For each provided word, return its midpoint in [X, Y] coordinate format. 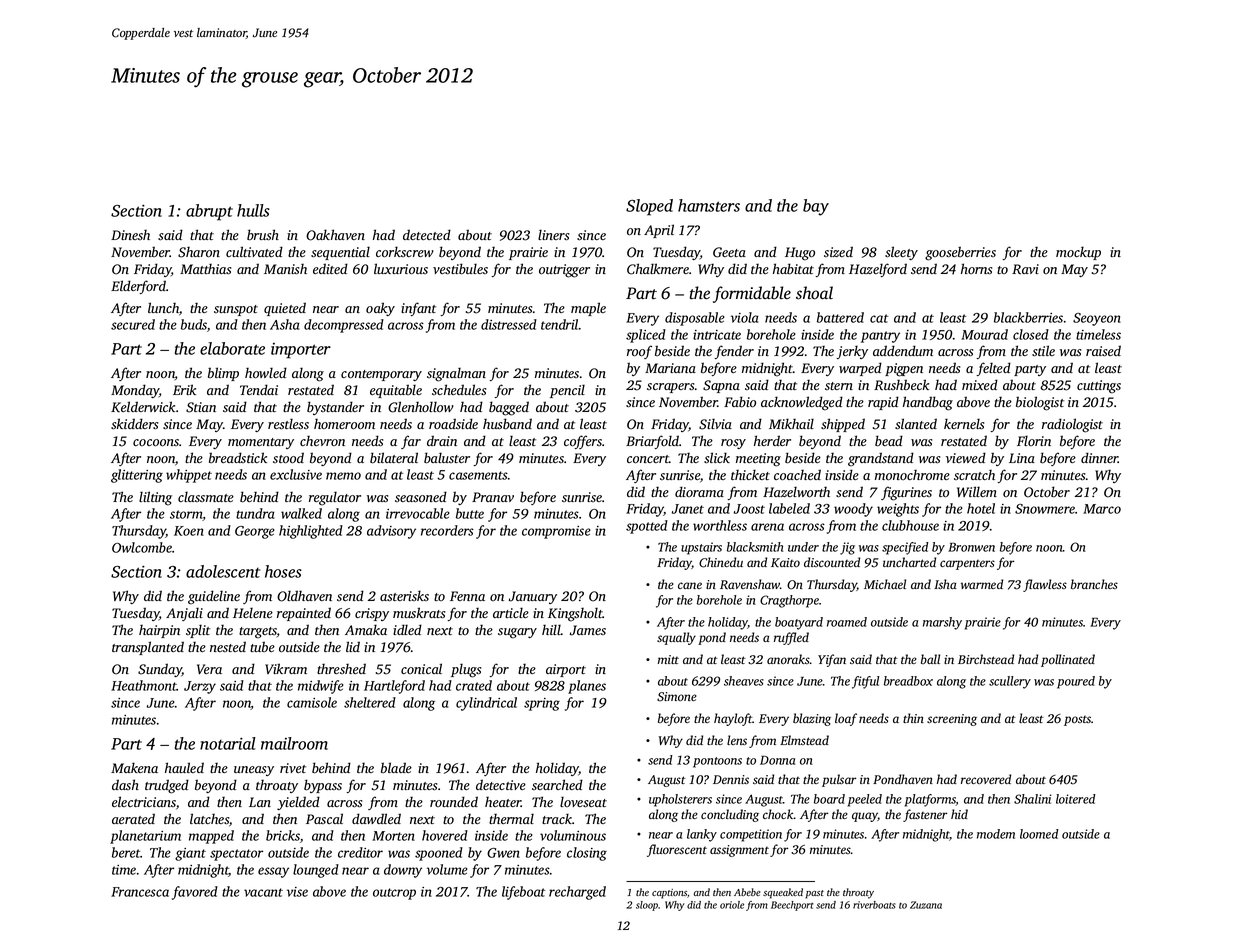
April [659, 231]
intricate [717, 335]
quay [865, 817]
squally [676, 638]
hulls [253, 210]
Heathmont [144, 685]
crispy [372, 614]
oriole [732, 905]
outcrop [394, 894]
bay [816, 207]
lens [737, 740]
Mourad [984, 334]
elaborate [232, 348]
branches [1094, 584]
